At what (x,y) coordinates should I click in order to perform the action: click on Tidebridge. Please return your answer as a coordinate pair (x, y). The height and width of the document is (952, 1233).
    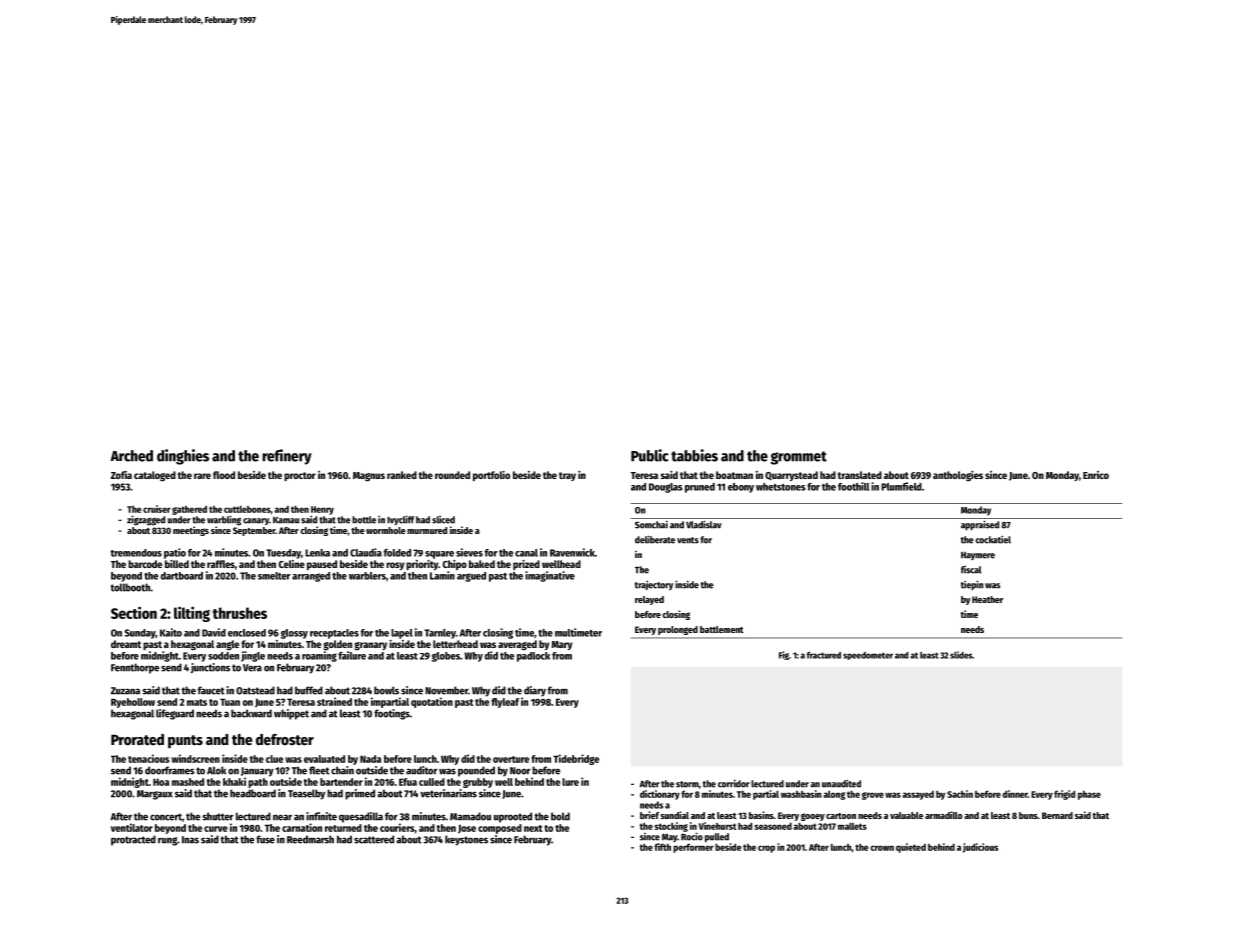
    Looking at the image, I should click on (576, 759).
